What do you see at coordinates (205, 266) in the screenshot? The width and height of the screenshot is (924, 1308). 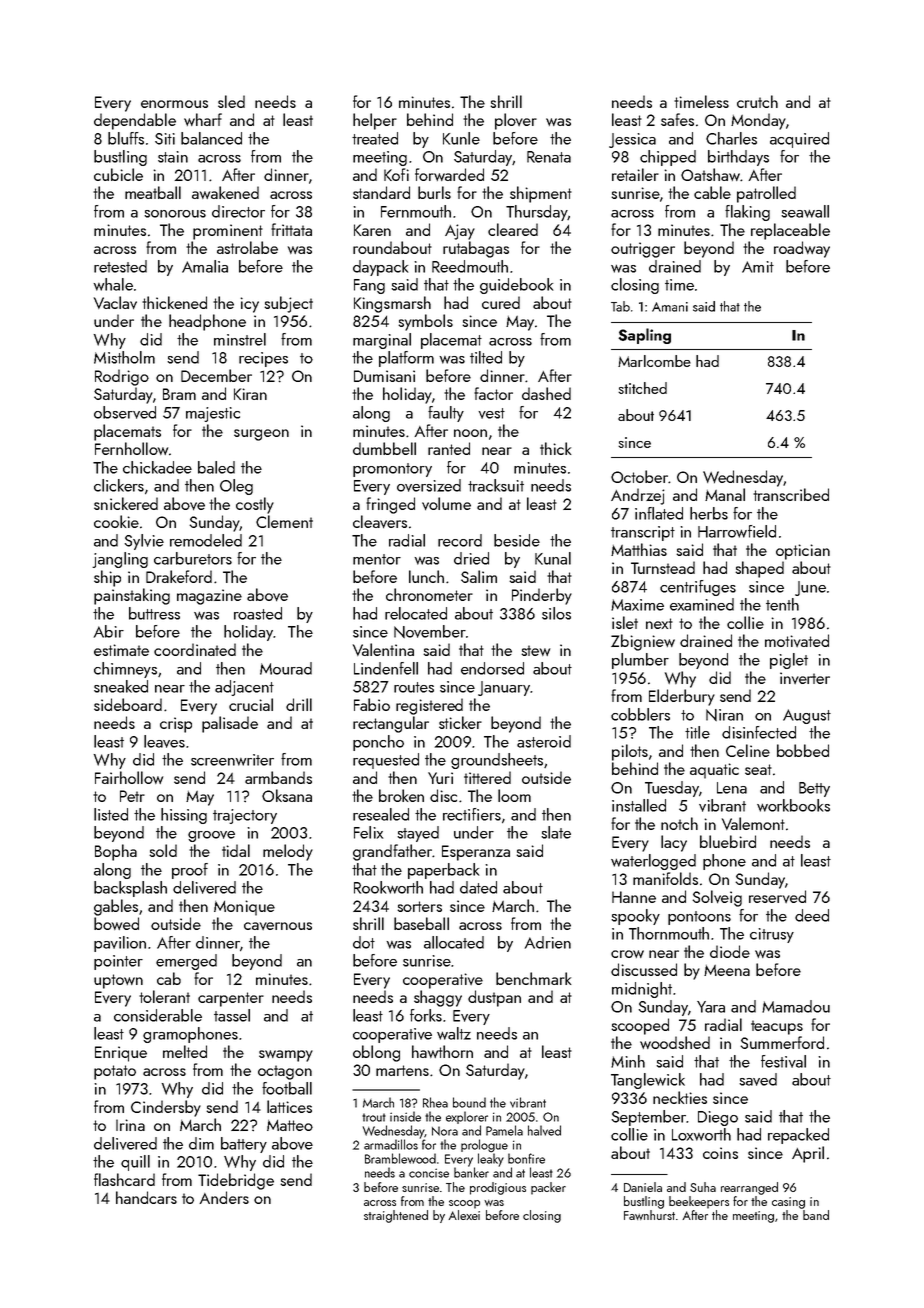 I see `Amalia` at bounding box center [205, 266].
